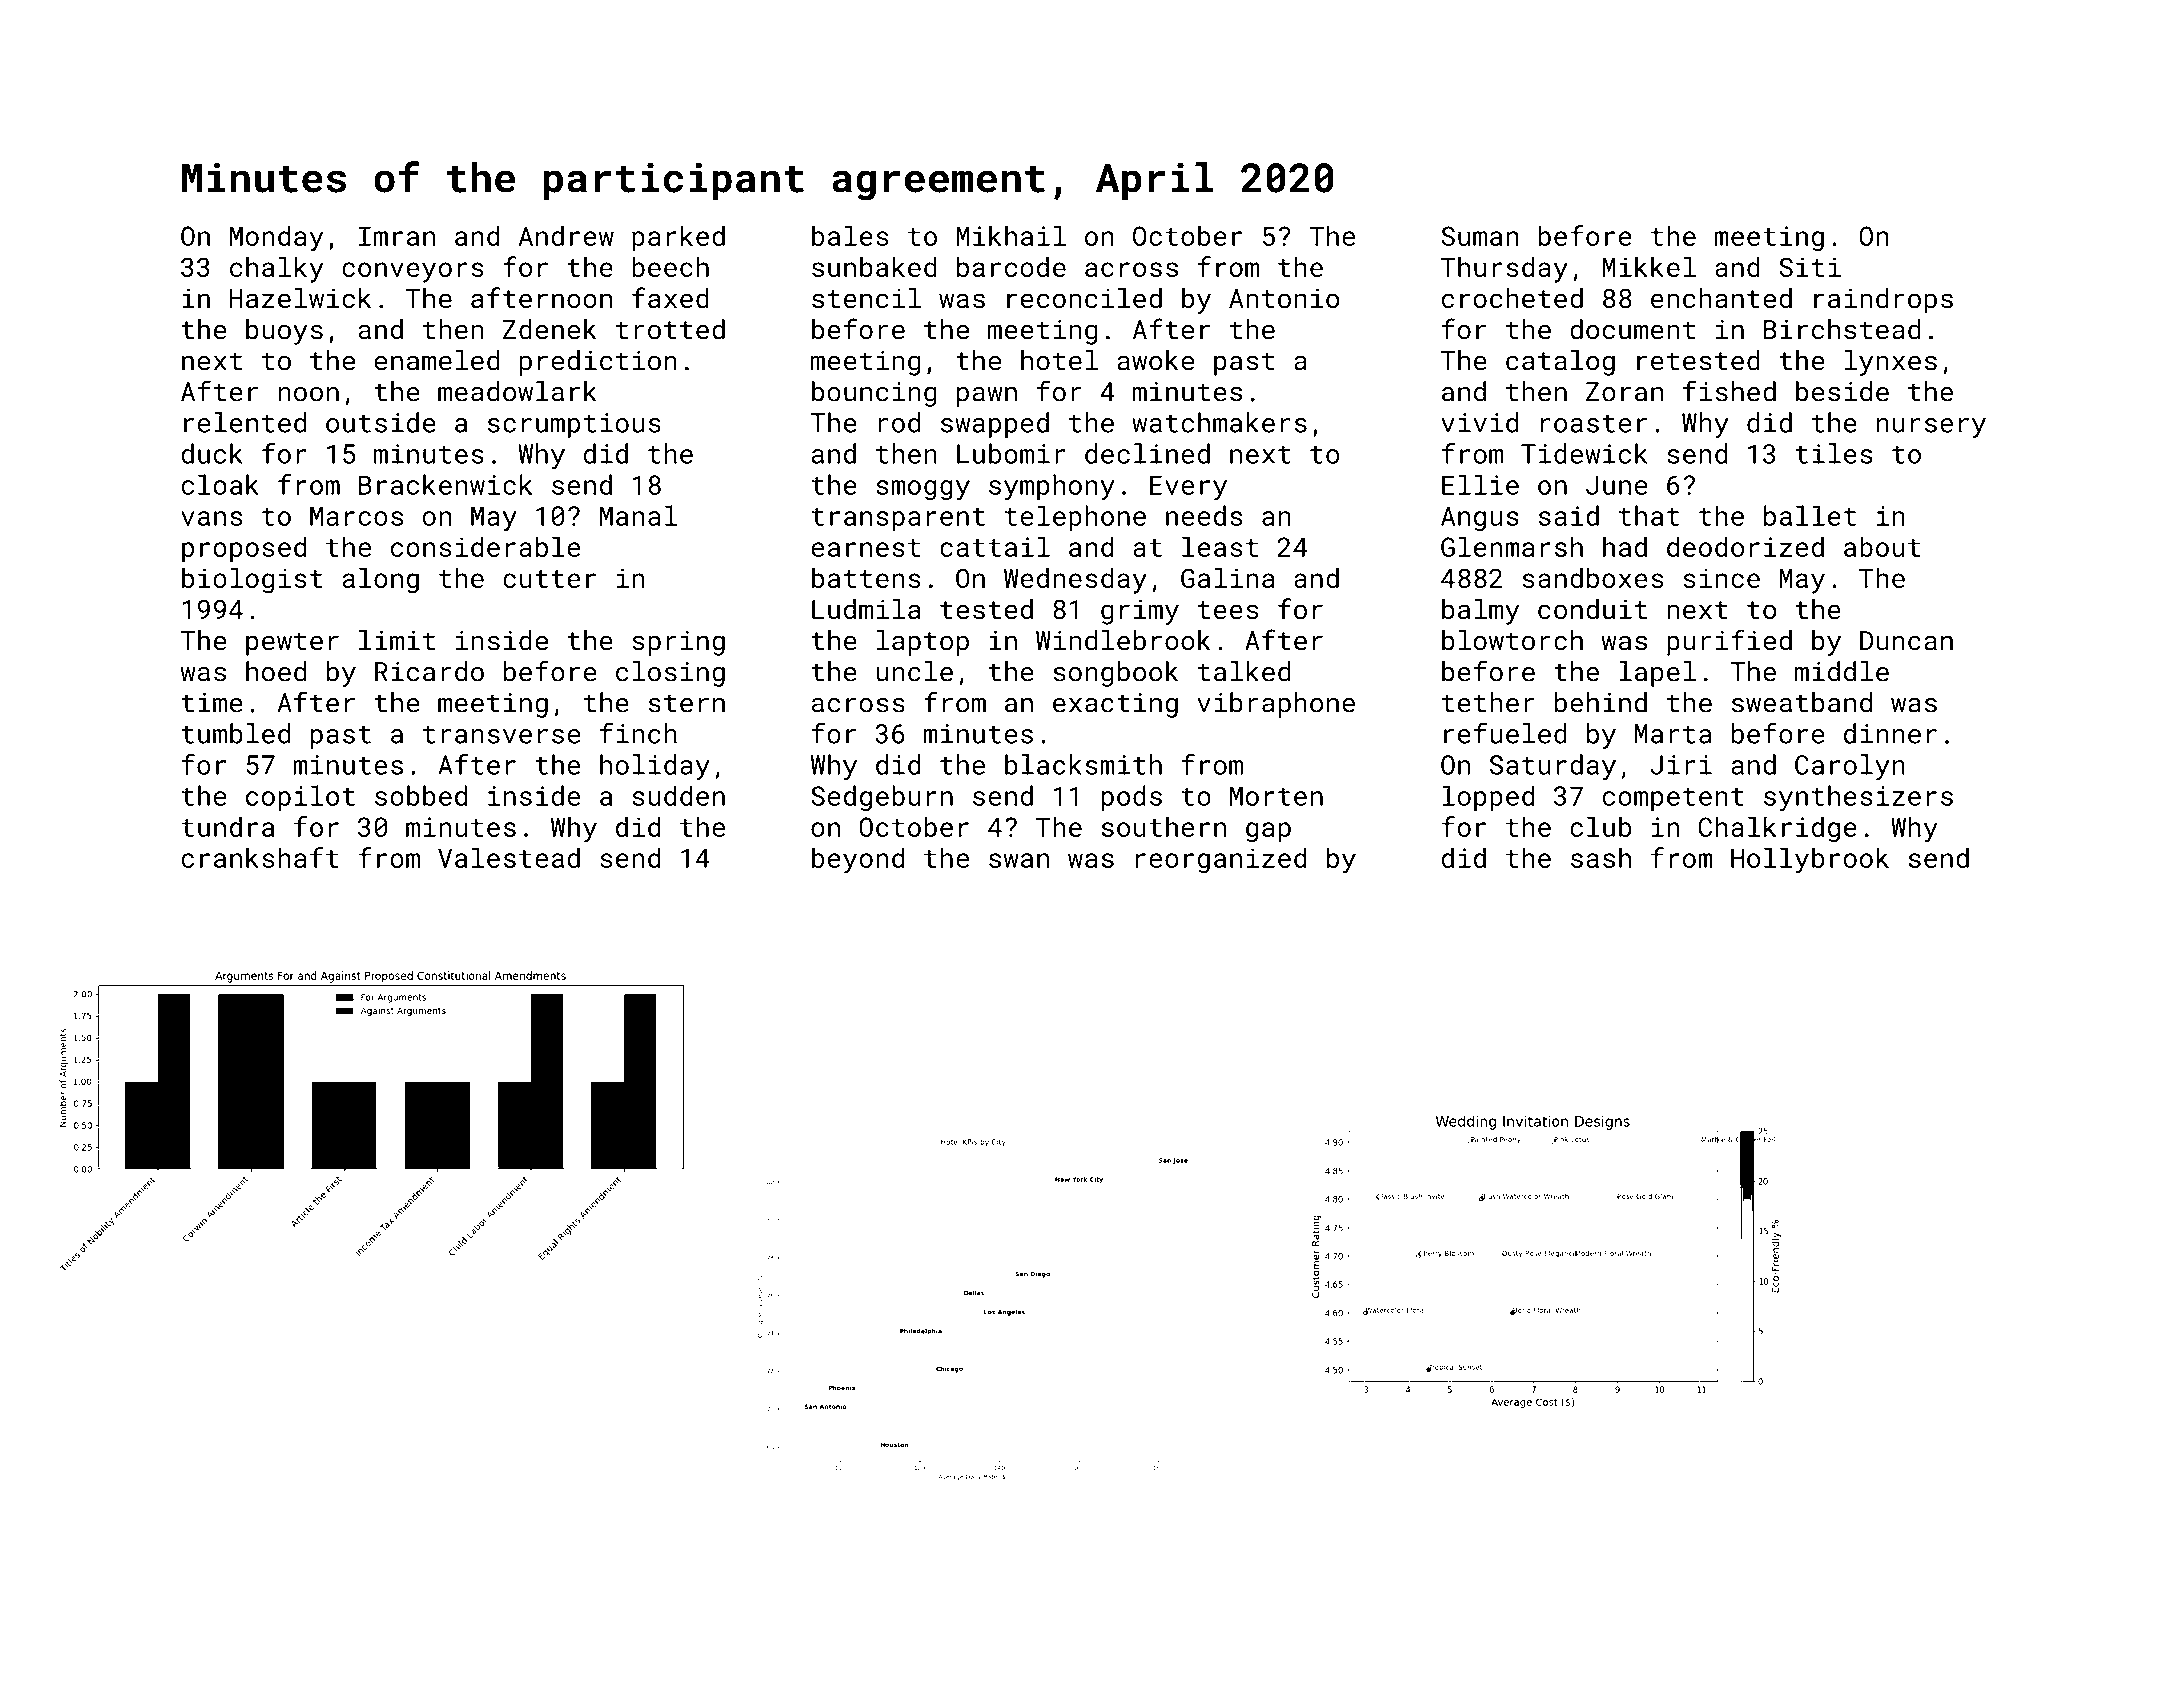  I want to click on Mikkel, so click(1649, 266).
